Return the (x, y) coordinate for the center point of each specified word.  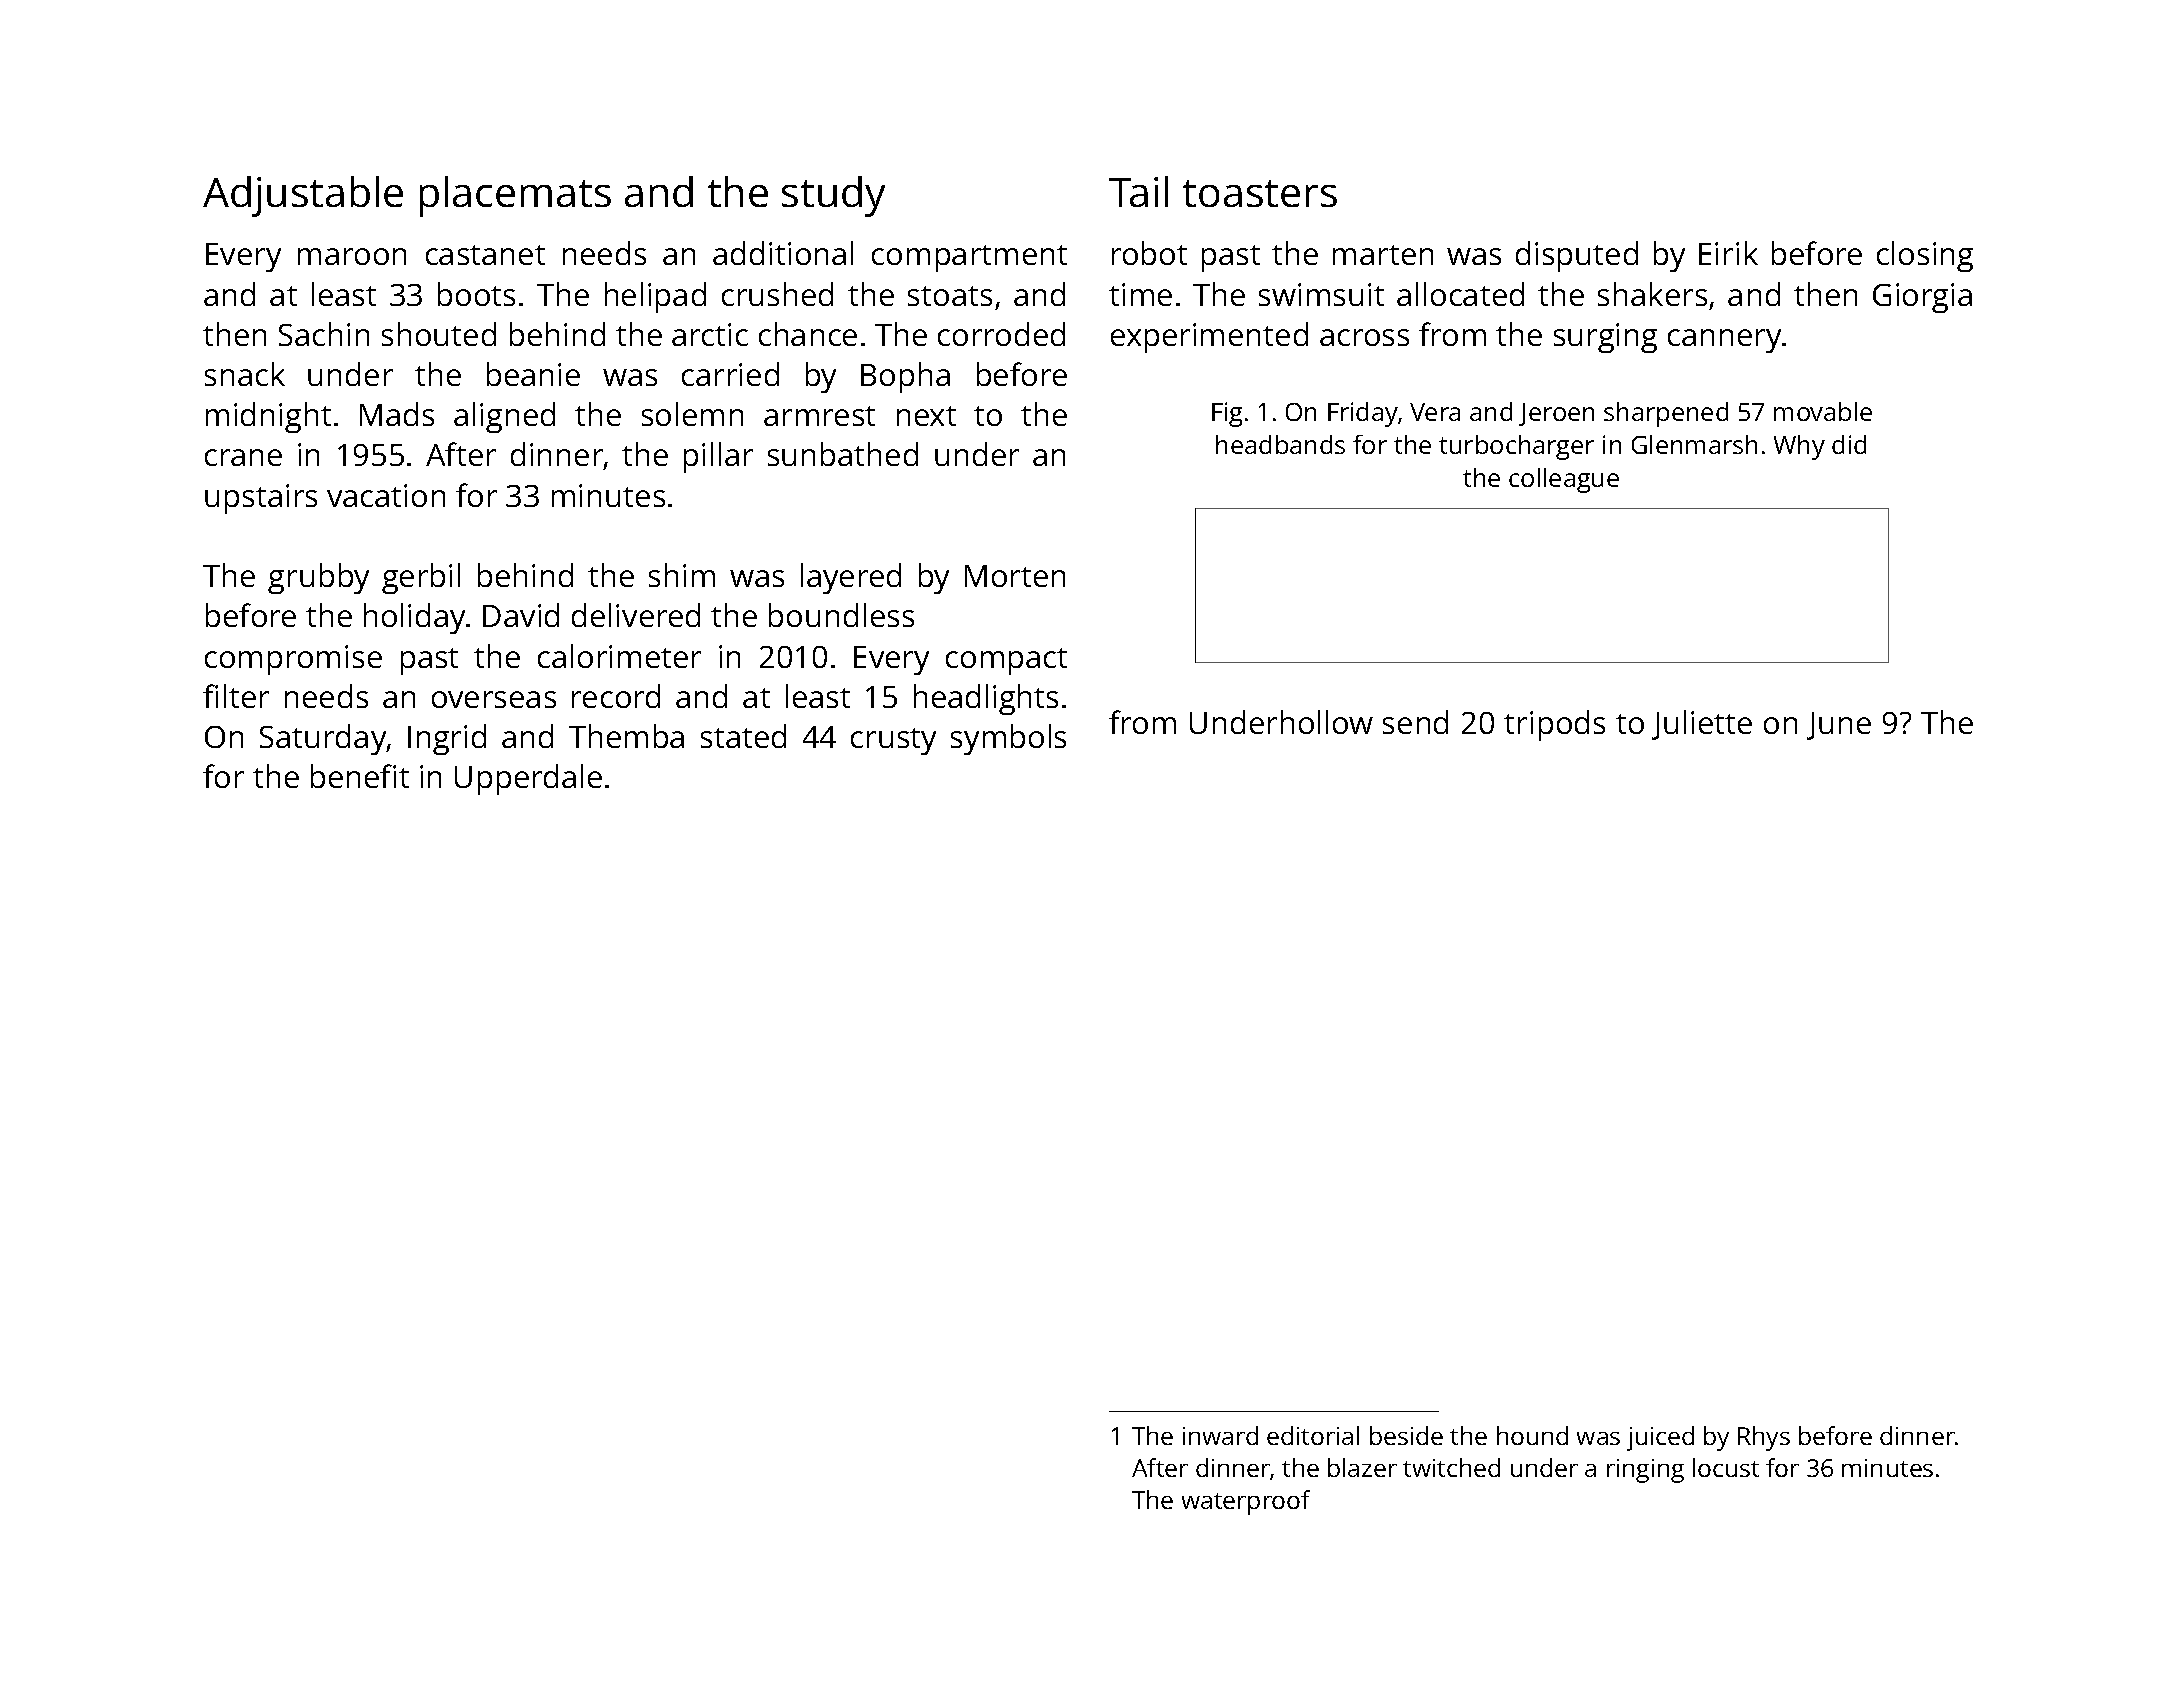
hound (1532, 1435)
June (1839, 726)
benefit (360, 776)
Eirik (1728, 253)
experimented (1209, 337)
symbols (1008, 739)
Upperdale (528, 779)
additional (783, 253)
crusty (893, 741)
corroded (1001, 334)
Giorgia (1922, 298)
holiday (415, 618)
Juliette (1702, 725)
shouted (439, 334)
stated (743, 736)
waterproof (1246, 1502)
